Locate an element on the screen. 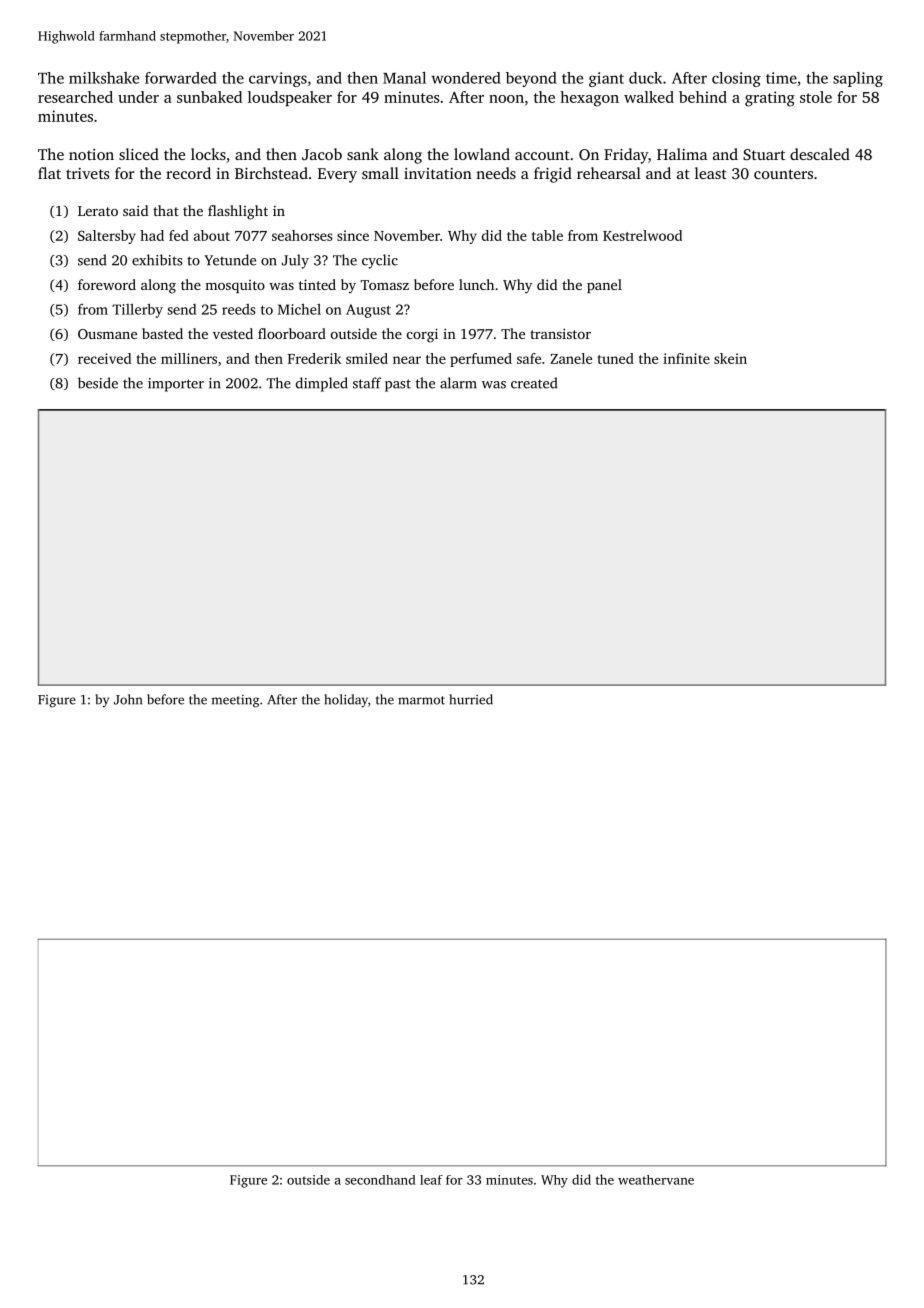 The width and height of the screenshot is (924, 1308). infinite is located at coordinates (686, 358).
